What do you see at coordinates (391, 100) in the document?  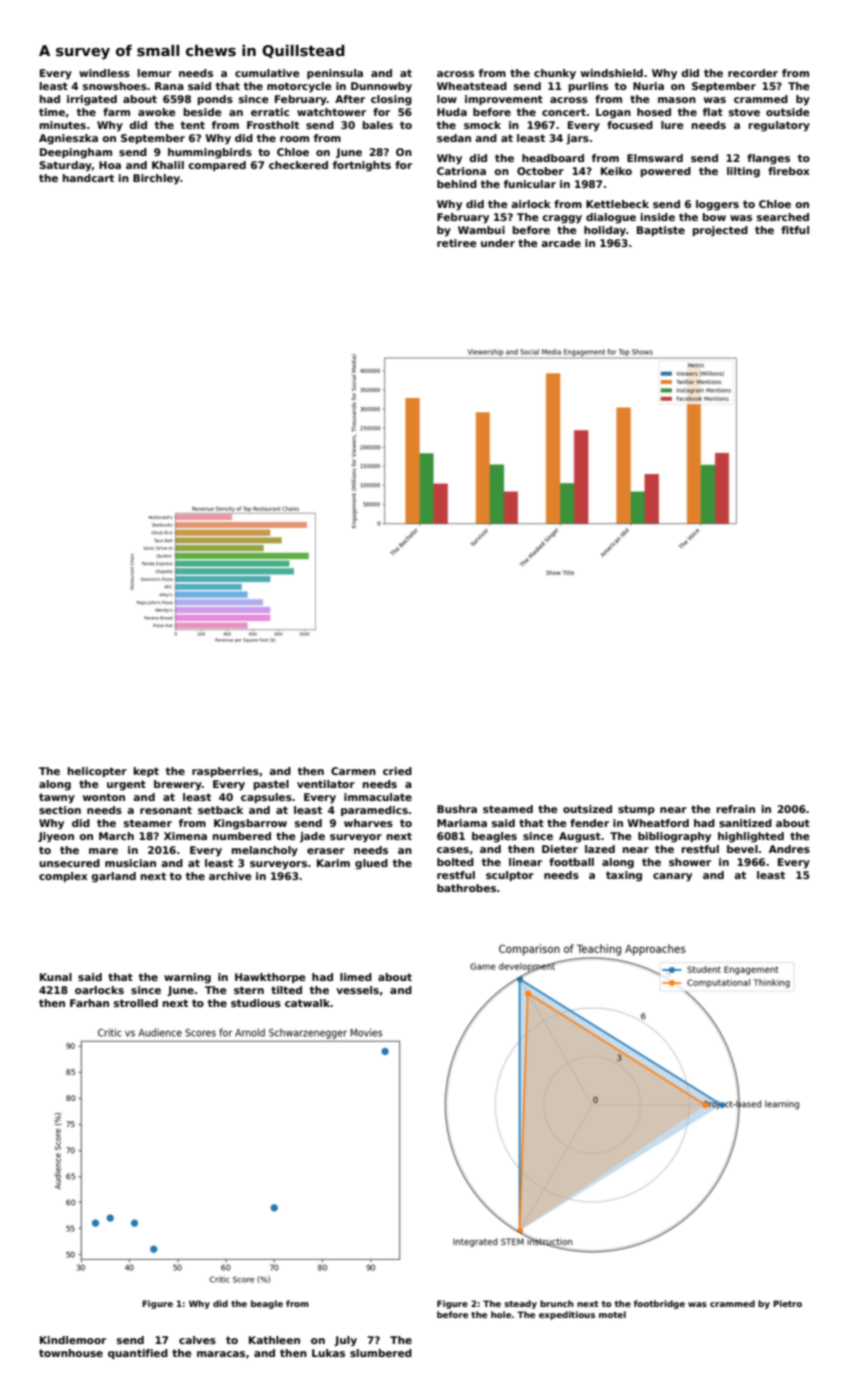 I see `closing` at bounding box center [391, 100].
